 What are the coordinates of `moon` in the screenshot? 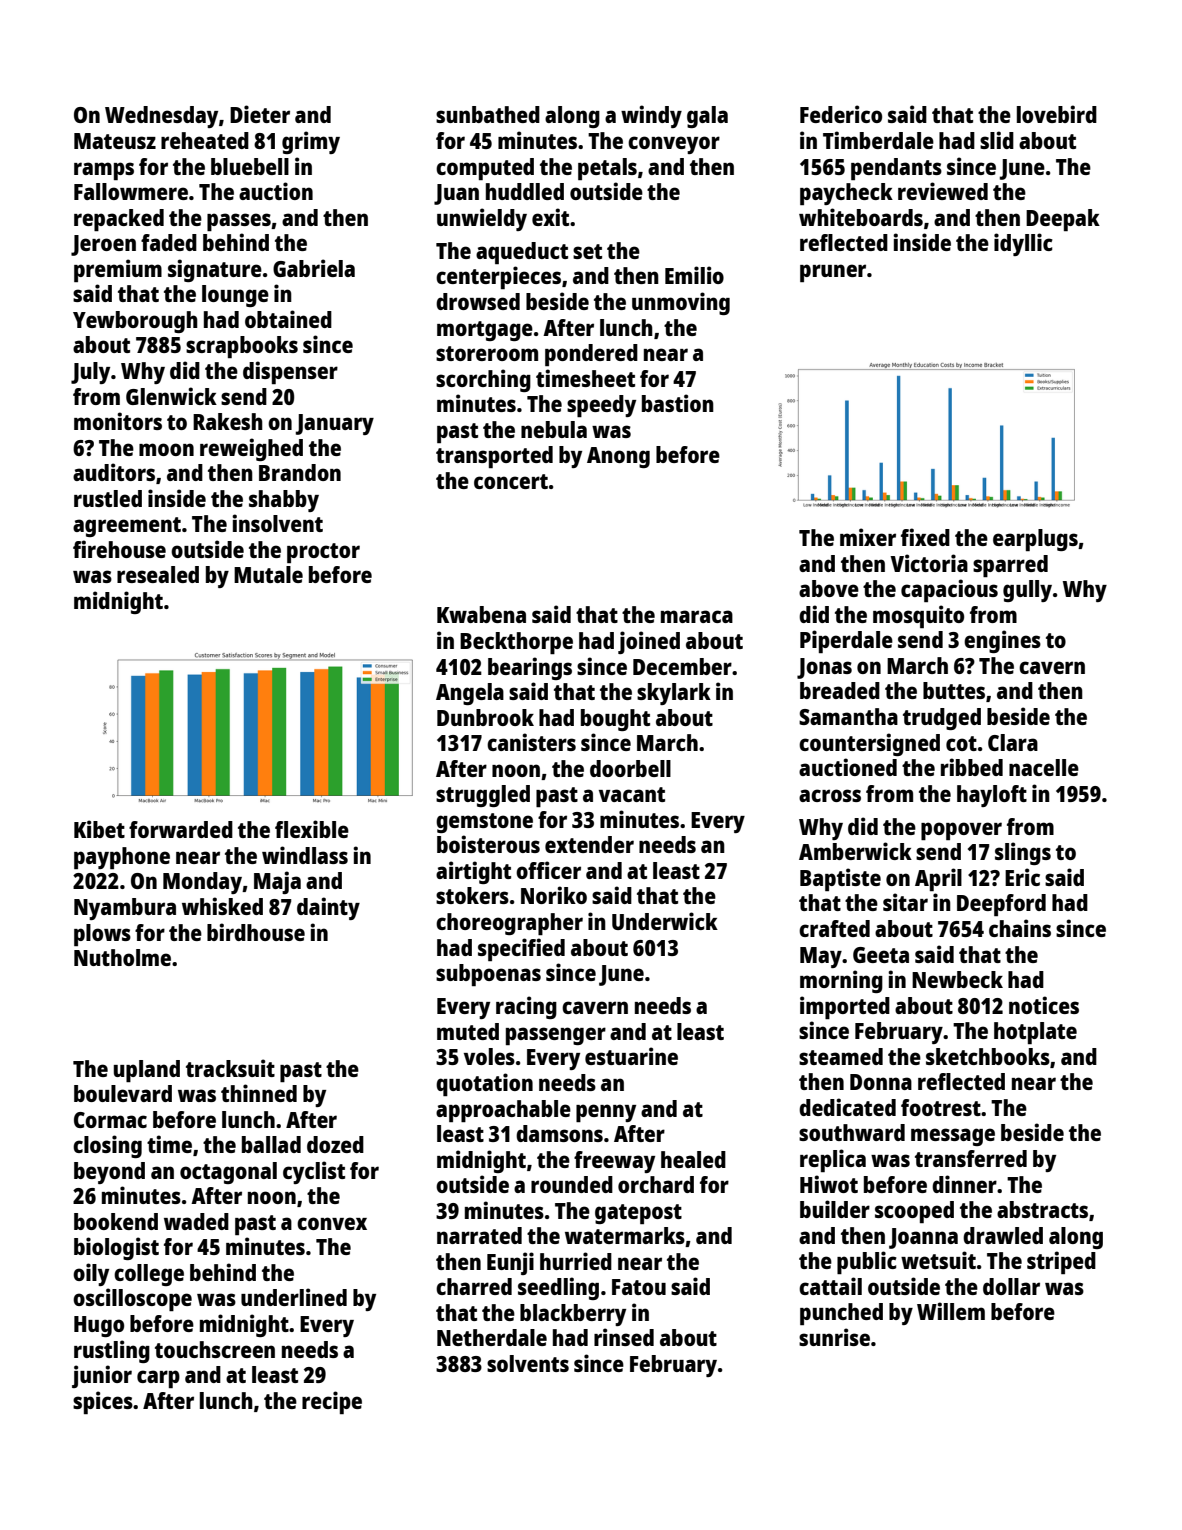 It's located at (166, 449).
